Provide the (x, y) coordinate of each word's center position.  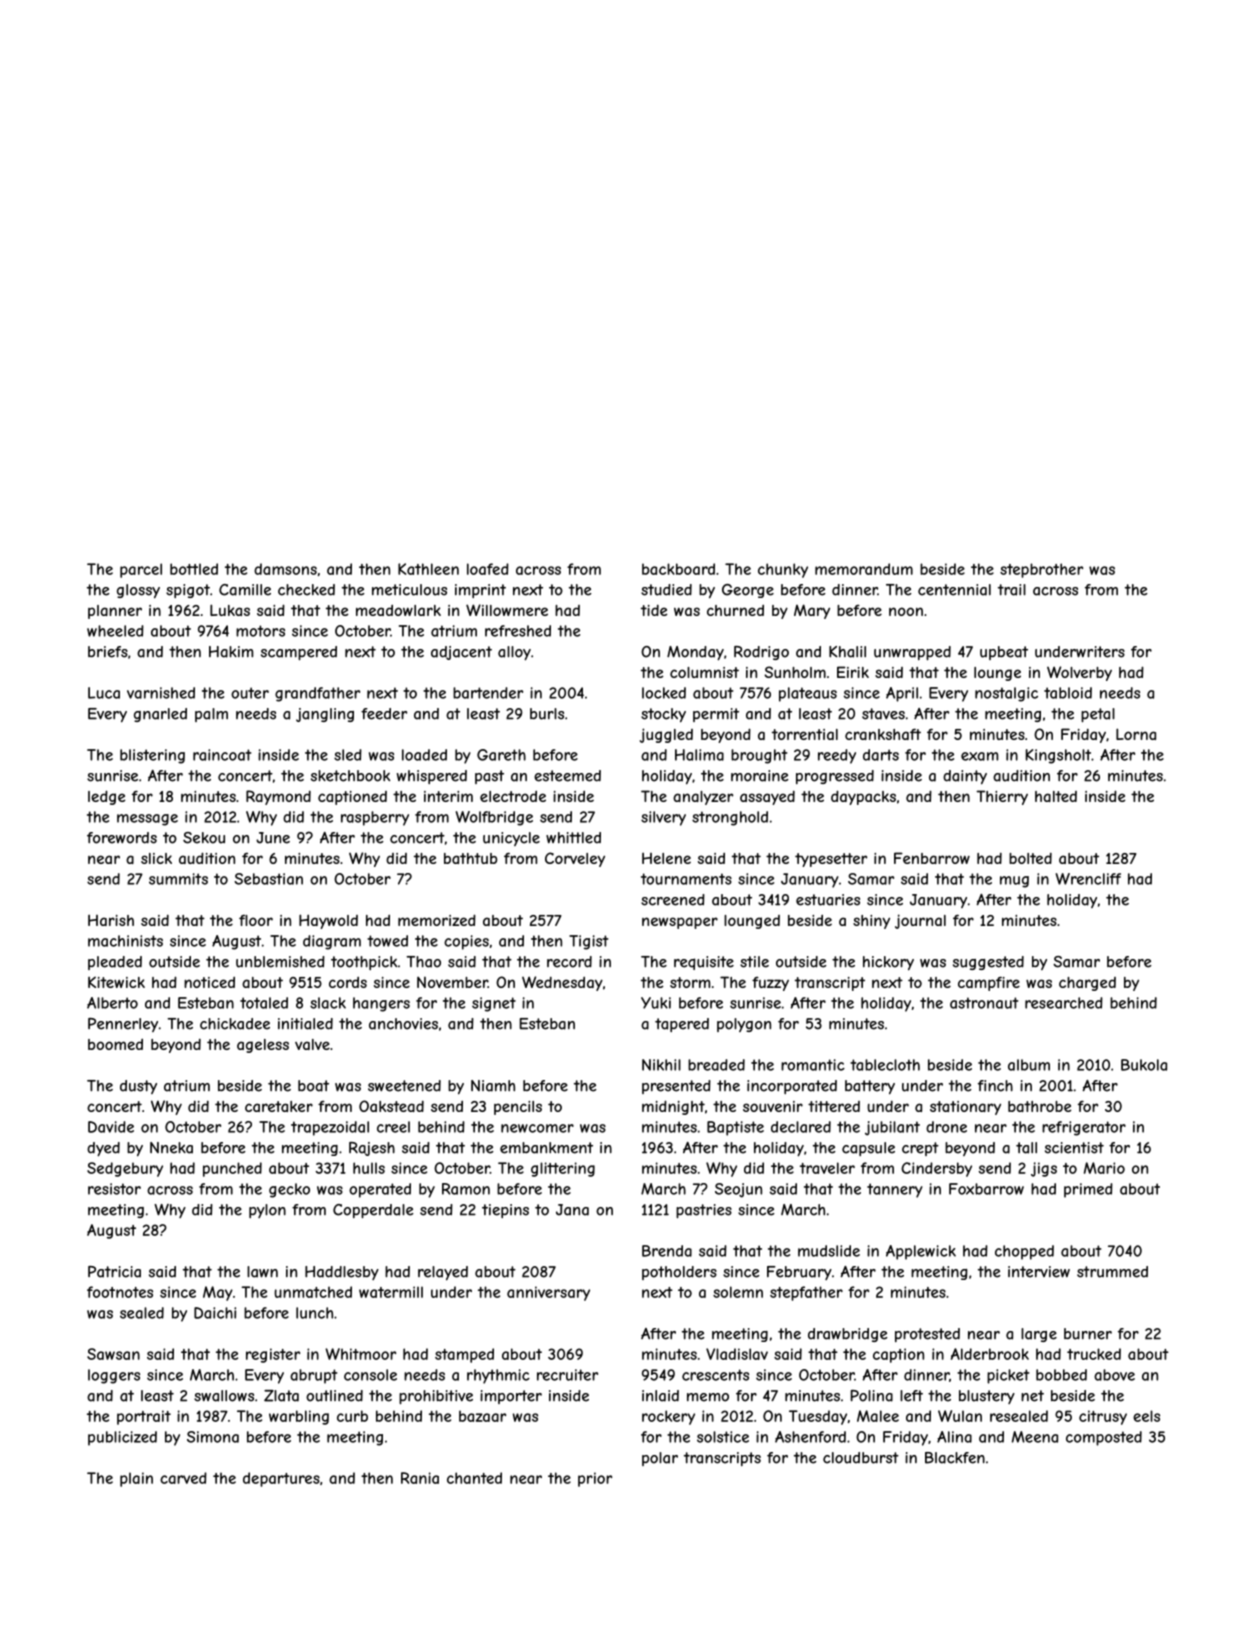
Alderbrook (990, 1354)
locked (664, 693)
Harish (111, 920)
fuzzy (770, 984)
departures (281, 1479)
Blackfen (955, 1458)
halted (1056, 796)
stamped (464, 1355)
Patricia (114, 1272)
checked (306, 590)
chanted (474, 1478)
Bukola (1144, 1065)
